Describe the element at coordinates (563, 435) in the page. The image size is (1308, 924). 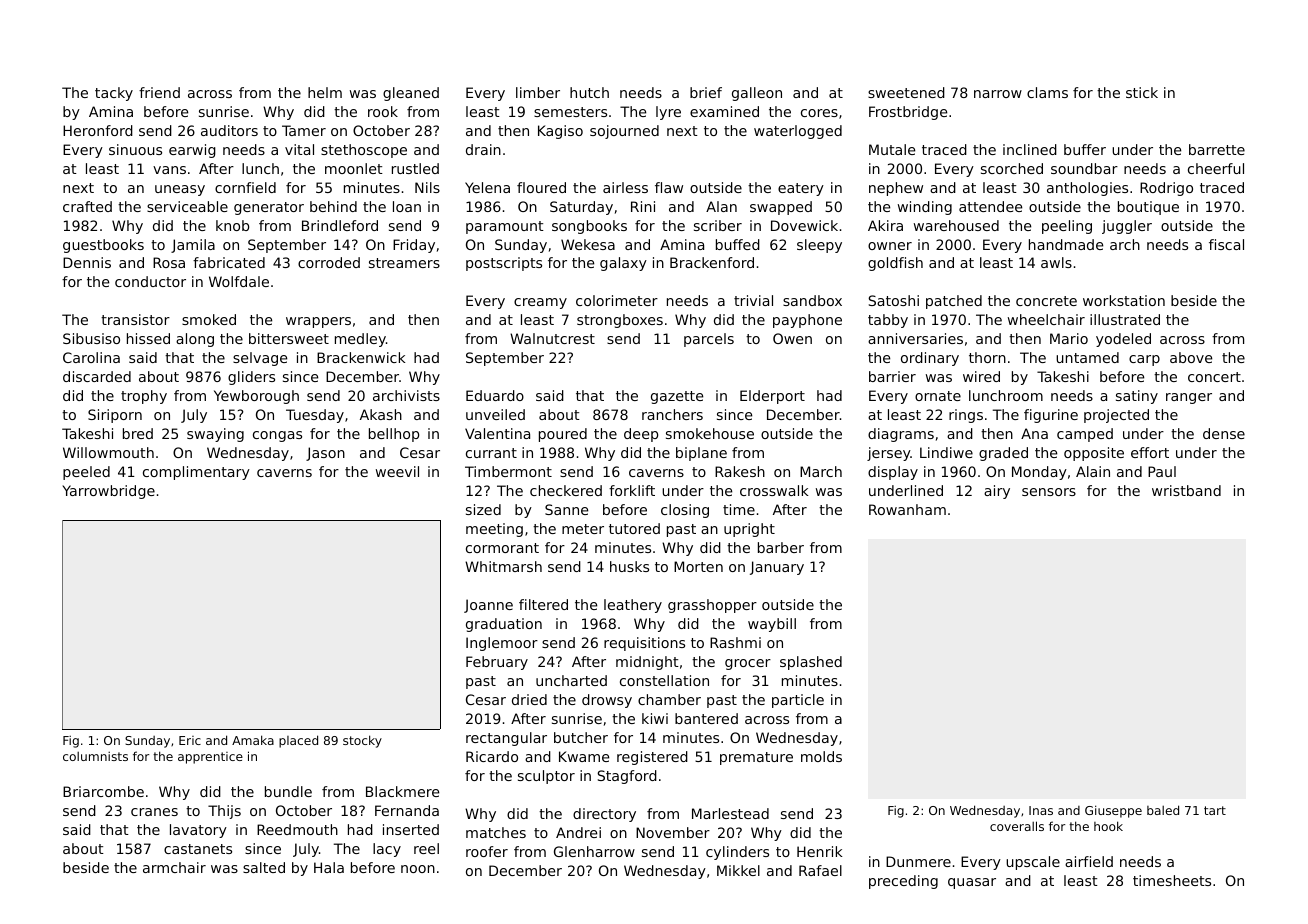
I see `poured` at that location.
